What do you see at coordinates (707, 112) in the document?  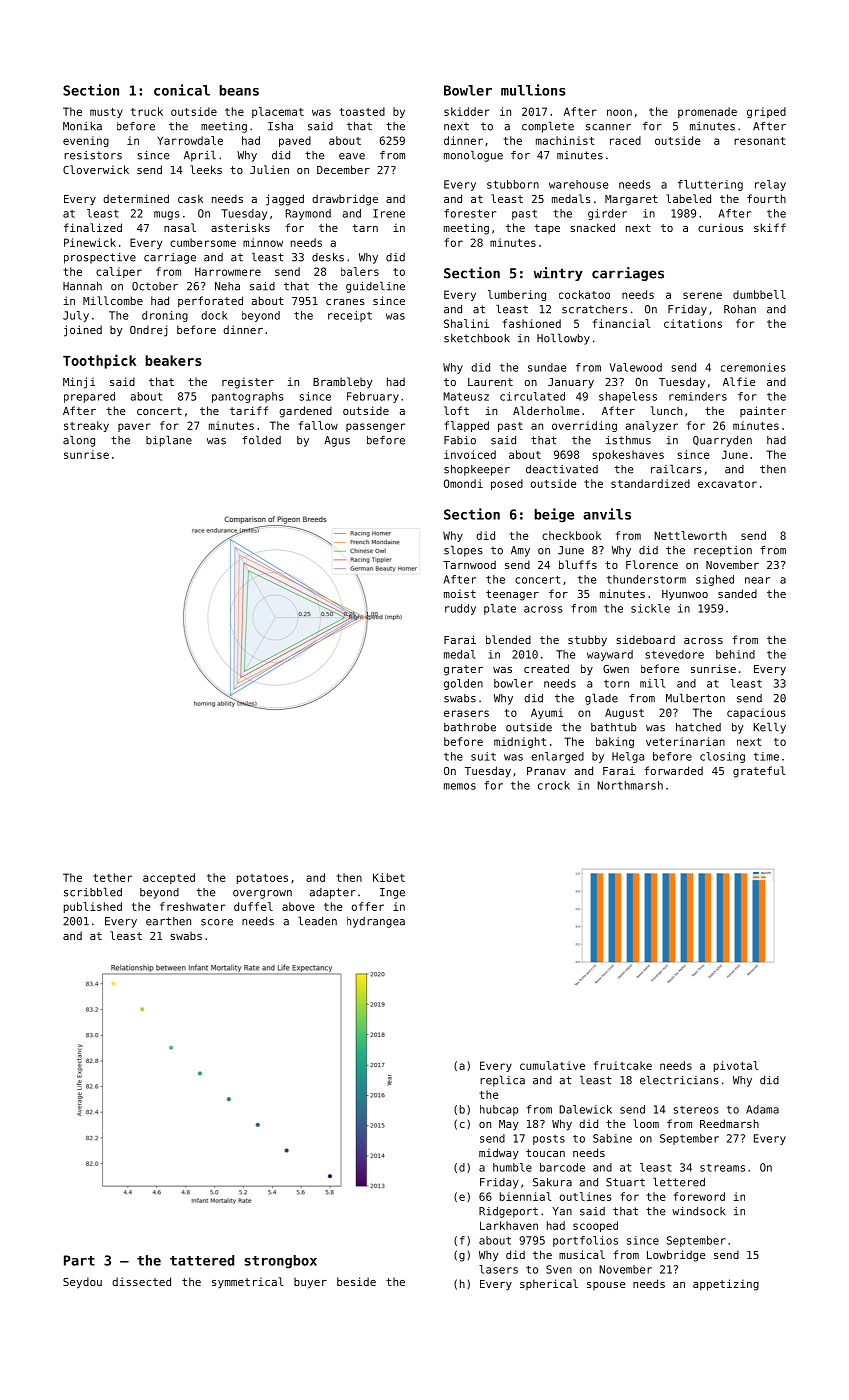 I see `promenade` at bounding box center [707, 112].
